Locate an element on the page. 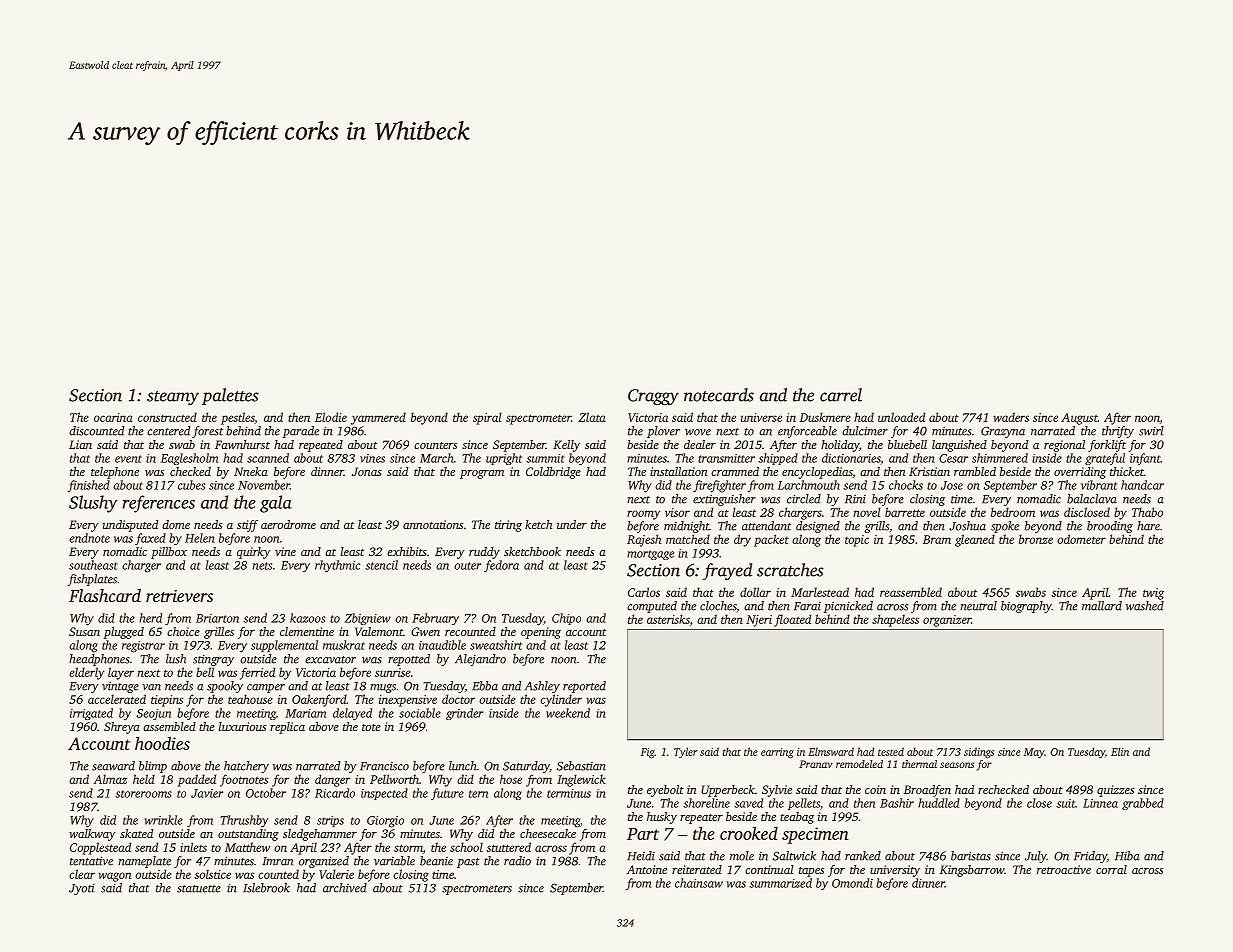 The width and height of the document is (1233, 952). tote is located at coordinates (371, 727).
